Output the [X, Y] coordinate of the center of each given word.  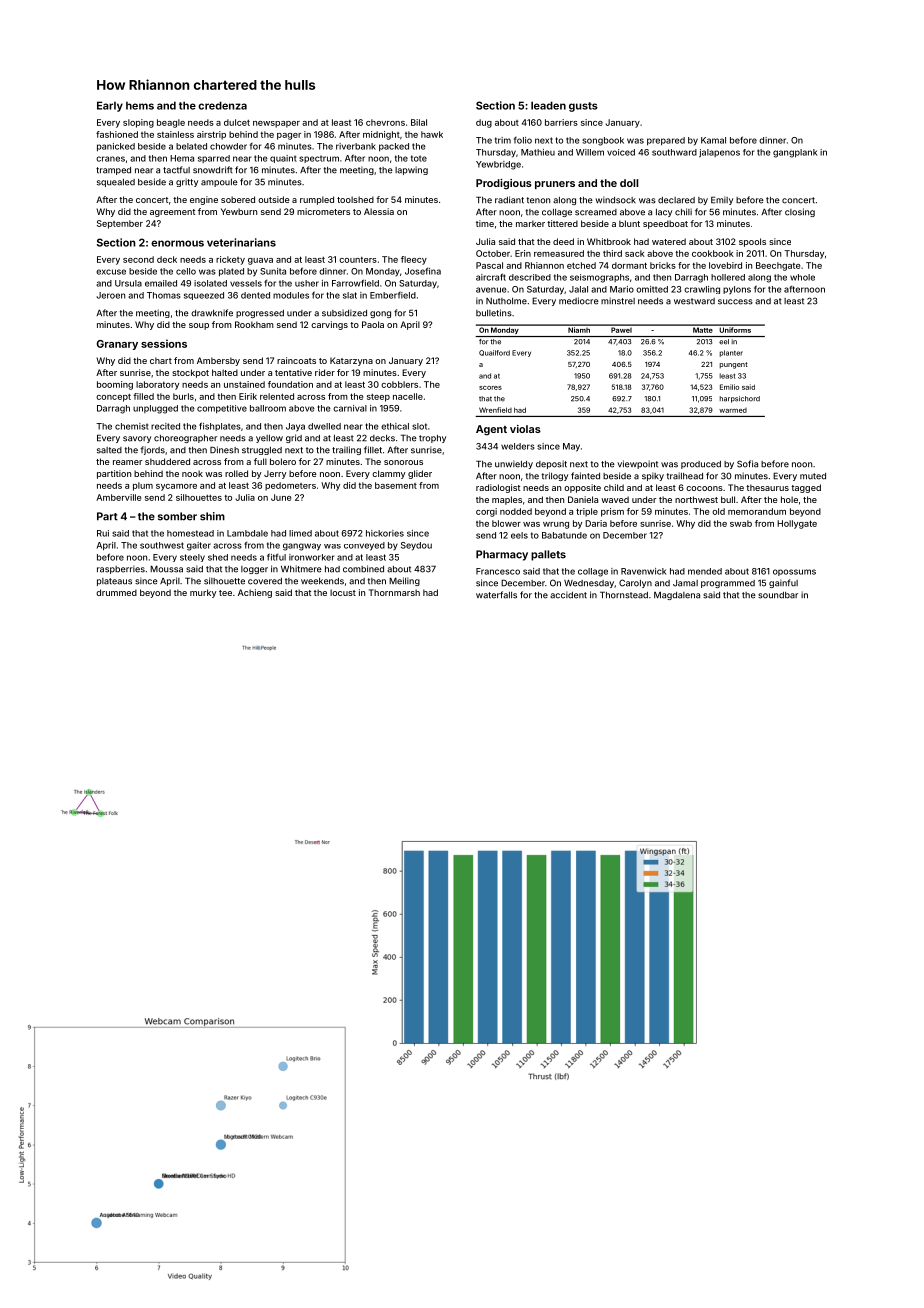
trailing [346, 450]
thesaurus [767, 487]
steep [378, 398]
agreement [172, 213]
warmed [733, 410]
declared [676, 200]
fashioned [117, 134]
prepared [666, 141]
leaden [548, 105]
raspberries [121, 569]
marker [530, 223]
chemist [132, 426]
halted [225, 372]
